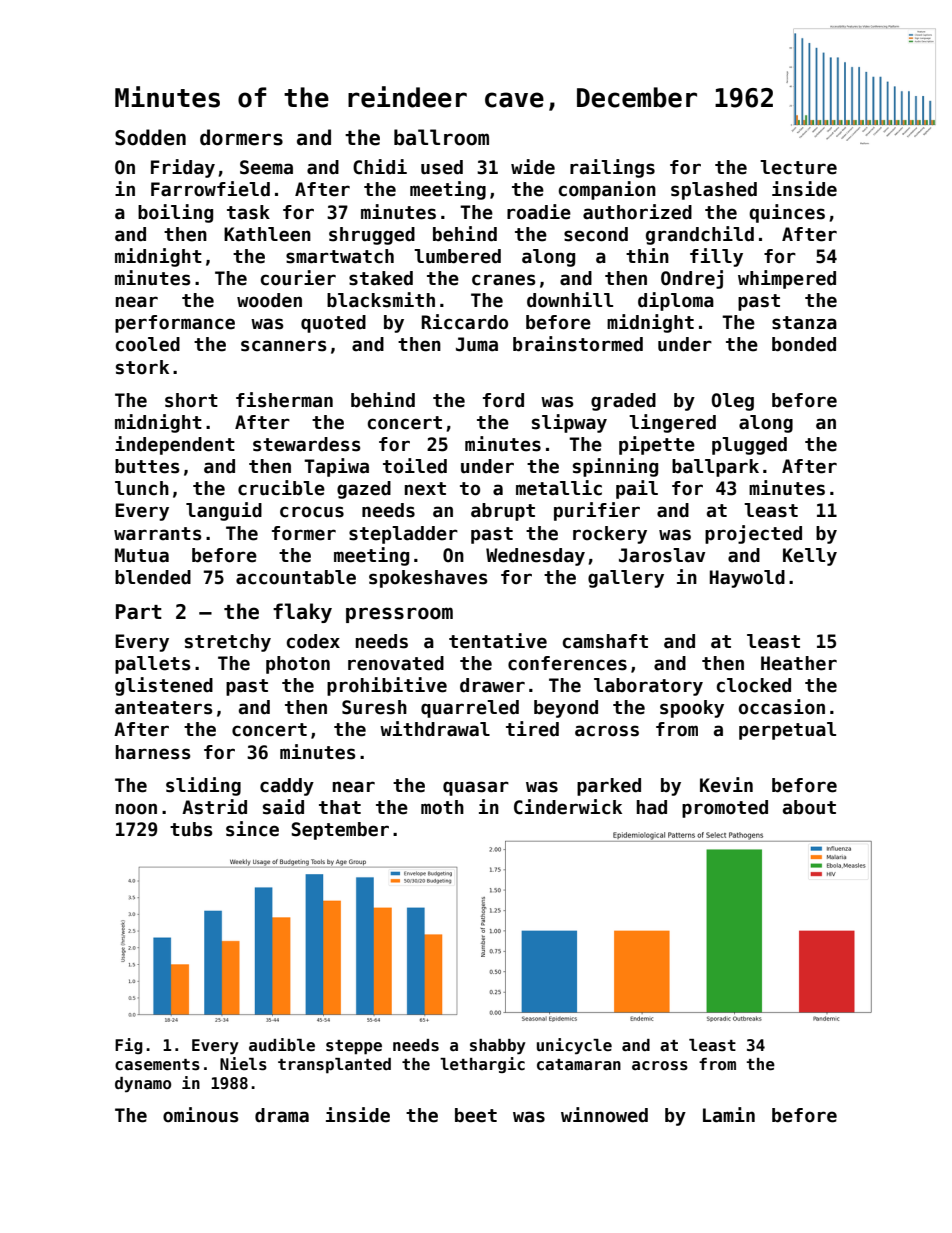  Describe the element at coordinates (476, 1115) in the screenshot. I see `beet` at that location.
